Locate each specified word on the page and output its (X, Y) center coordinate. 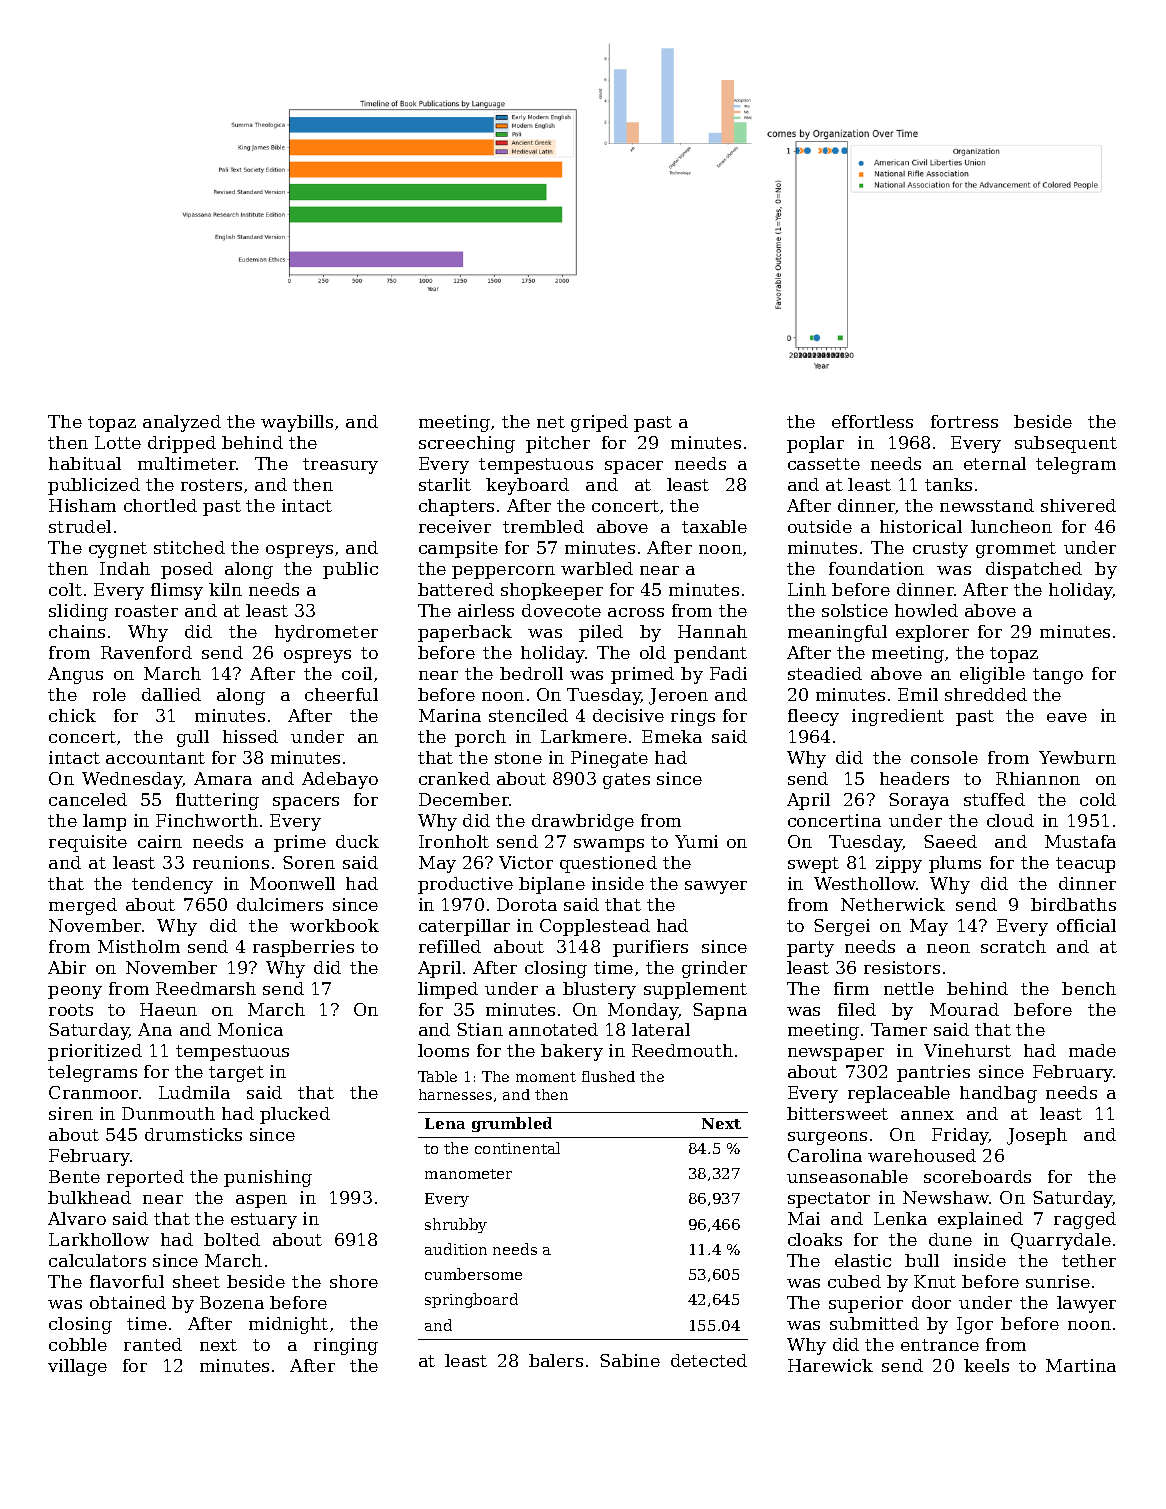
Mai (804, 1218)
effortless (872, 421)
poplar (815, 444)
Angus (75, 675)
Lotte (118, 442)
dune (950, 1239)
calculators (97, 1260)
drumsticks (193, 1134)
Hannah (712, 631)
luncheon (1011, 526)
